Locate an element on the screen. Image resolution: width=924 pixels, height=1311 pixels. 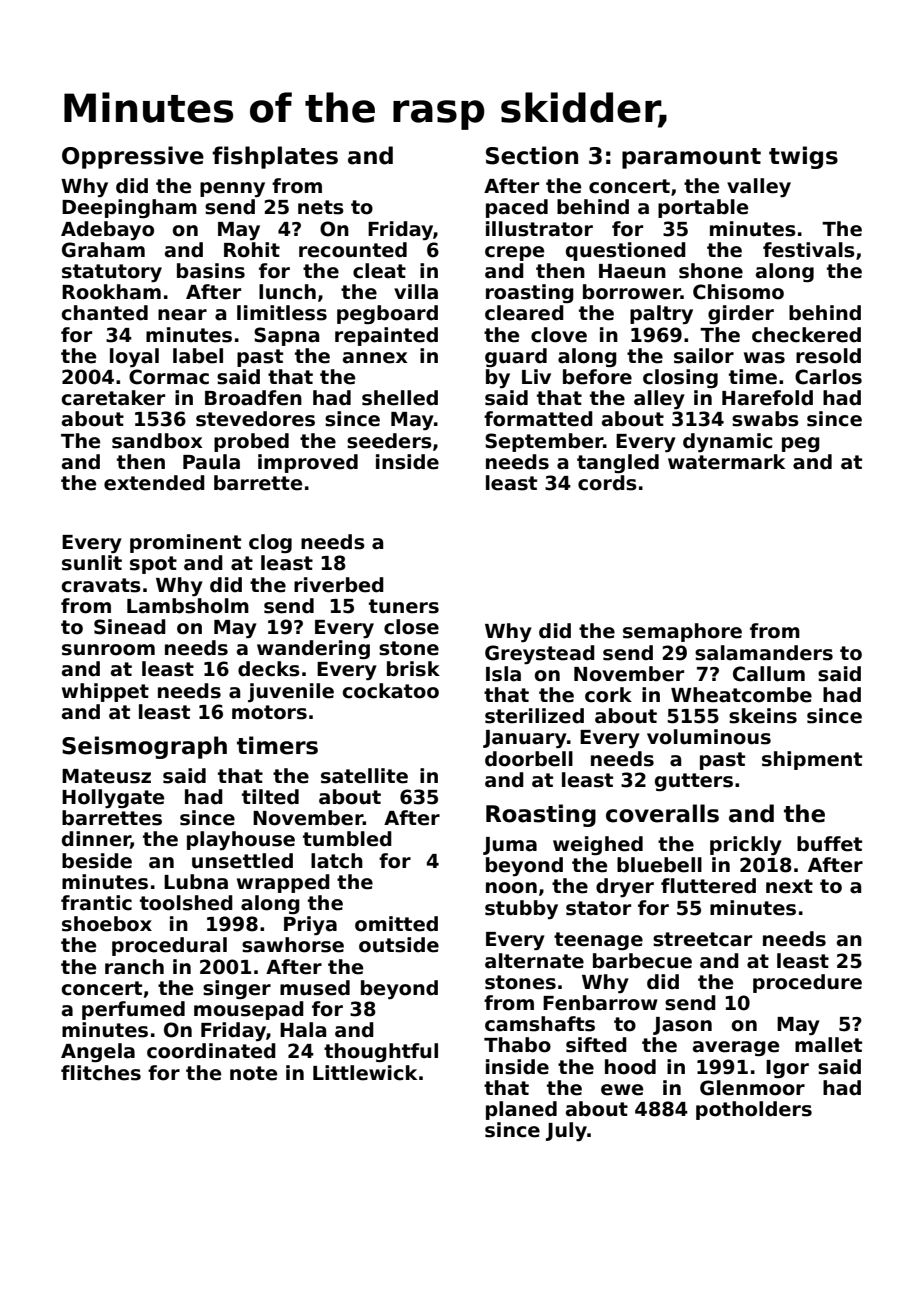
Juma is located at coordinates (510, 846).
